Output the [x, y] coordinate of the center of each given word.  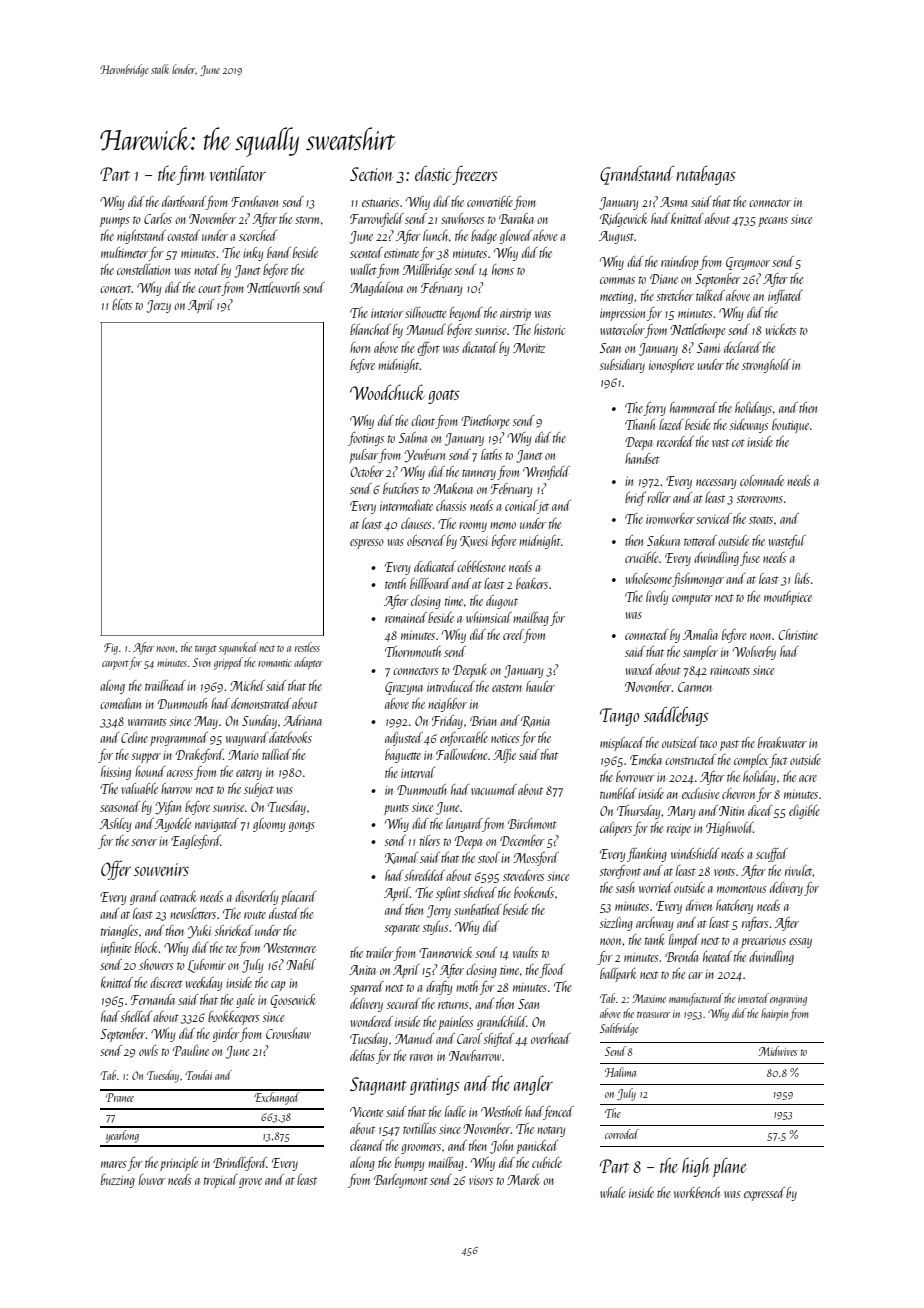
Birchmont [532, 823]
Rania [535, 721]
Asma [673, 202]
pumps [115, 222]
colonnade [762, 480]
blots [122, 304]
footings [366, 439]
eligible [804, 812]
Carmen [695, 687]
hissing [116, 773]
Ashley [115, 825]
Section [372, 174]
